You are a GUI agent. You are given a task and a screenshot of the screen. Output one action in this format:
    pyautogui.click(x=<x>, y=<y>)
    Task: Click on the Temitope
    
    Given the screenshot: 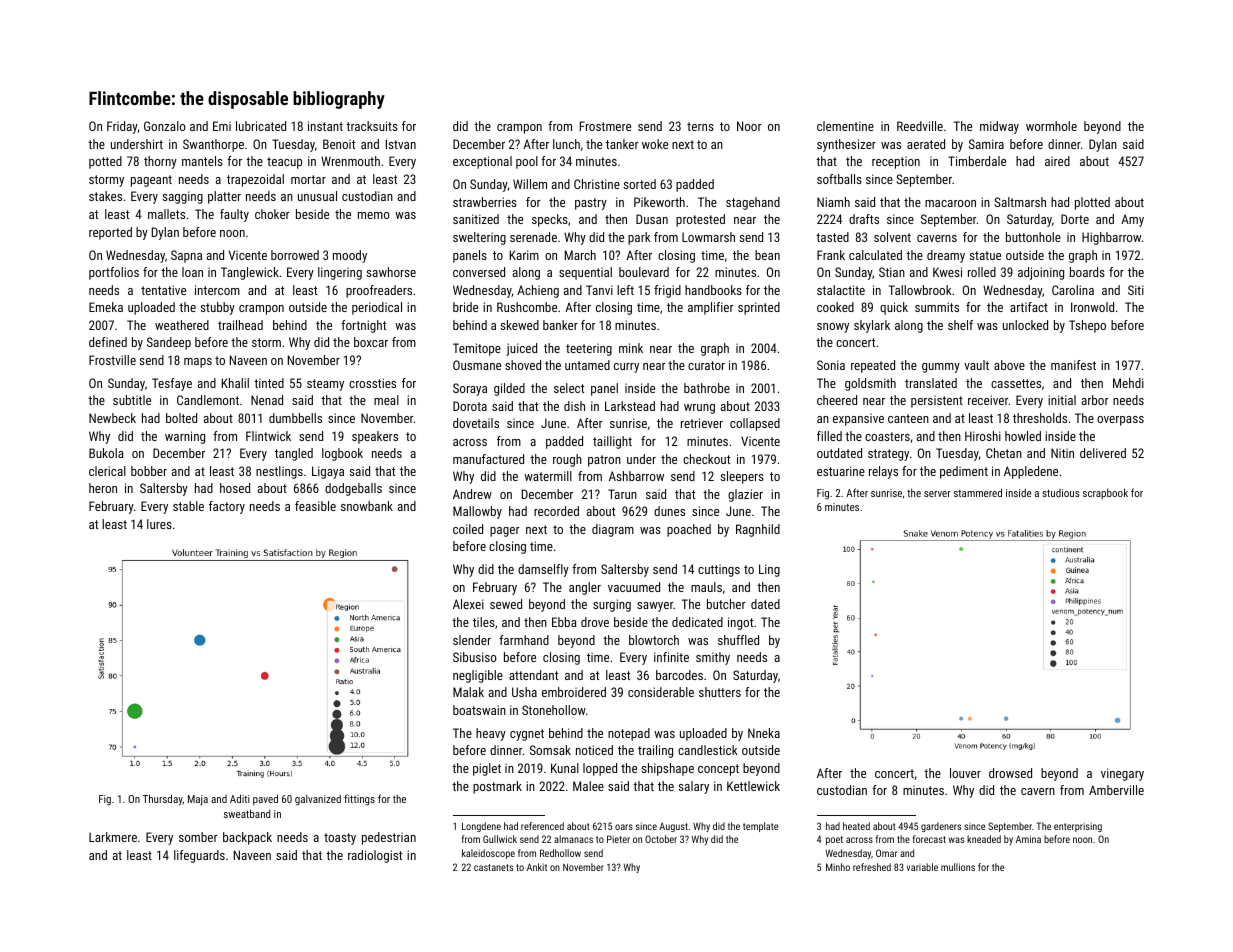 What is the action you would take?
    pyautogui.click(x=477, y=349)
